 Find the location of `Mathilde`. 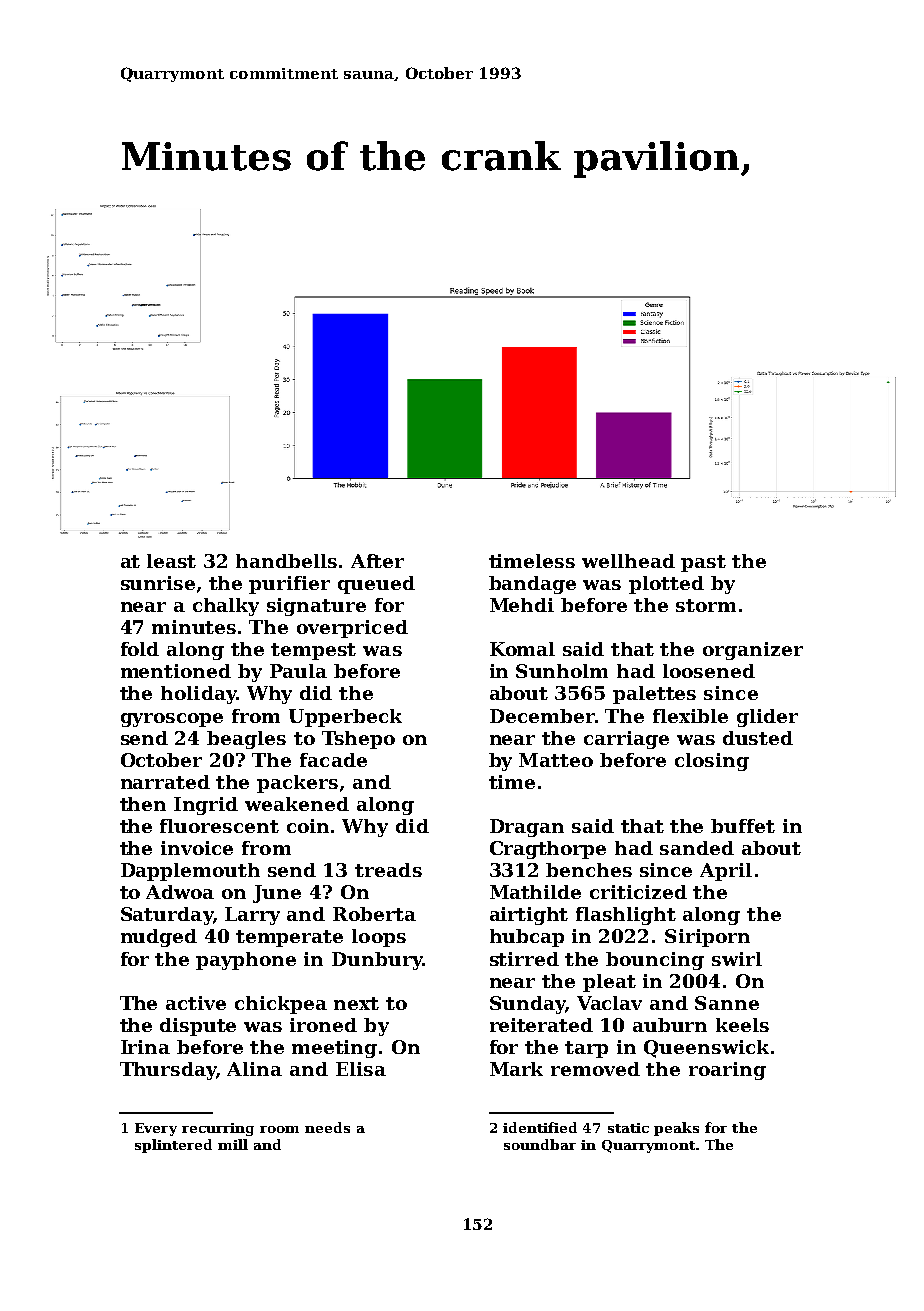

Mathilde is located at coordinates (535, 892).
